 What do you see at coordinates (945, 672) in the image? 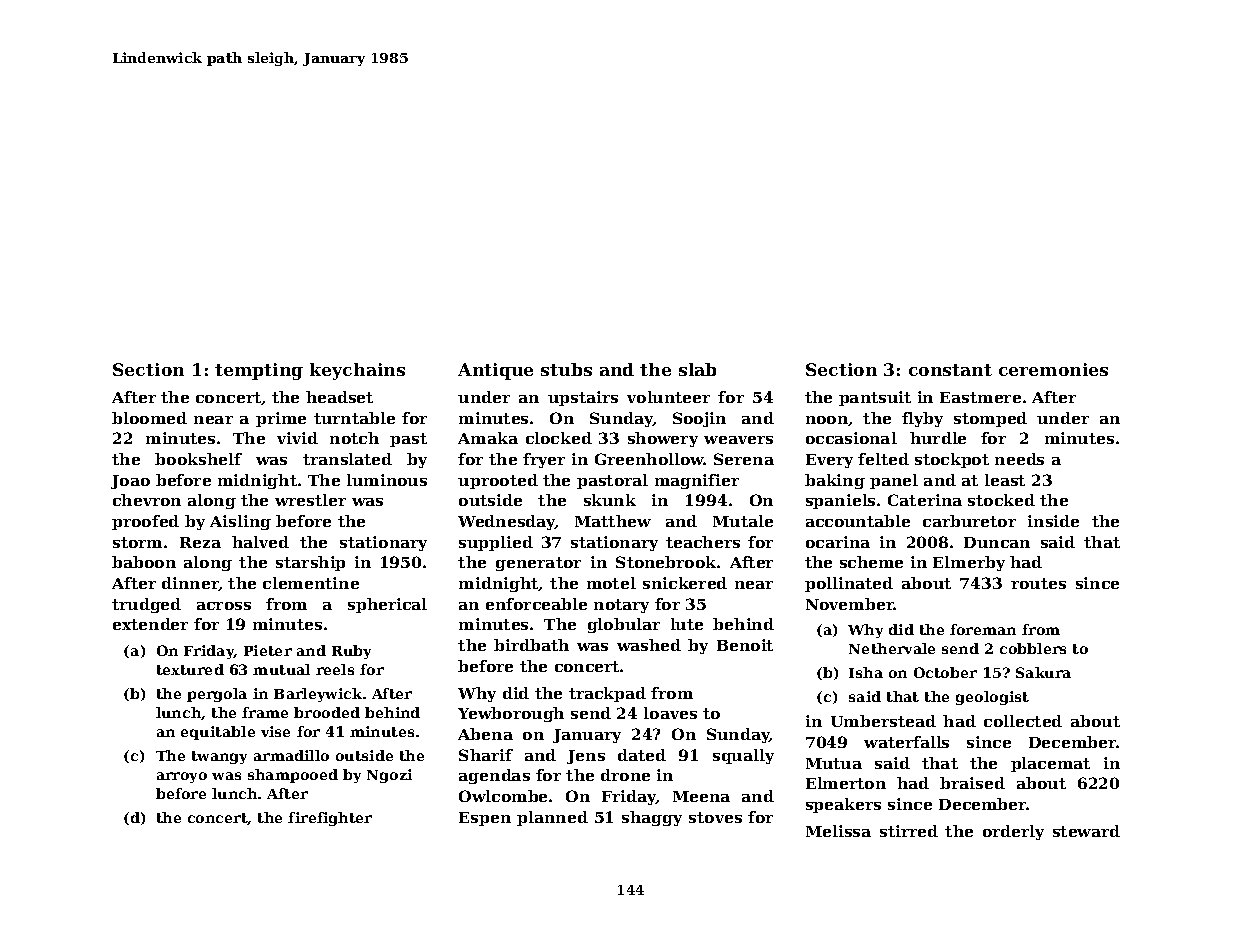
I see `October` at bounding box center [945, 672].
